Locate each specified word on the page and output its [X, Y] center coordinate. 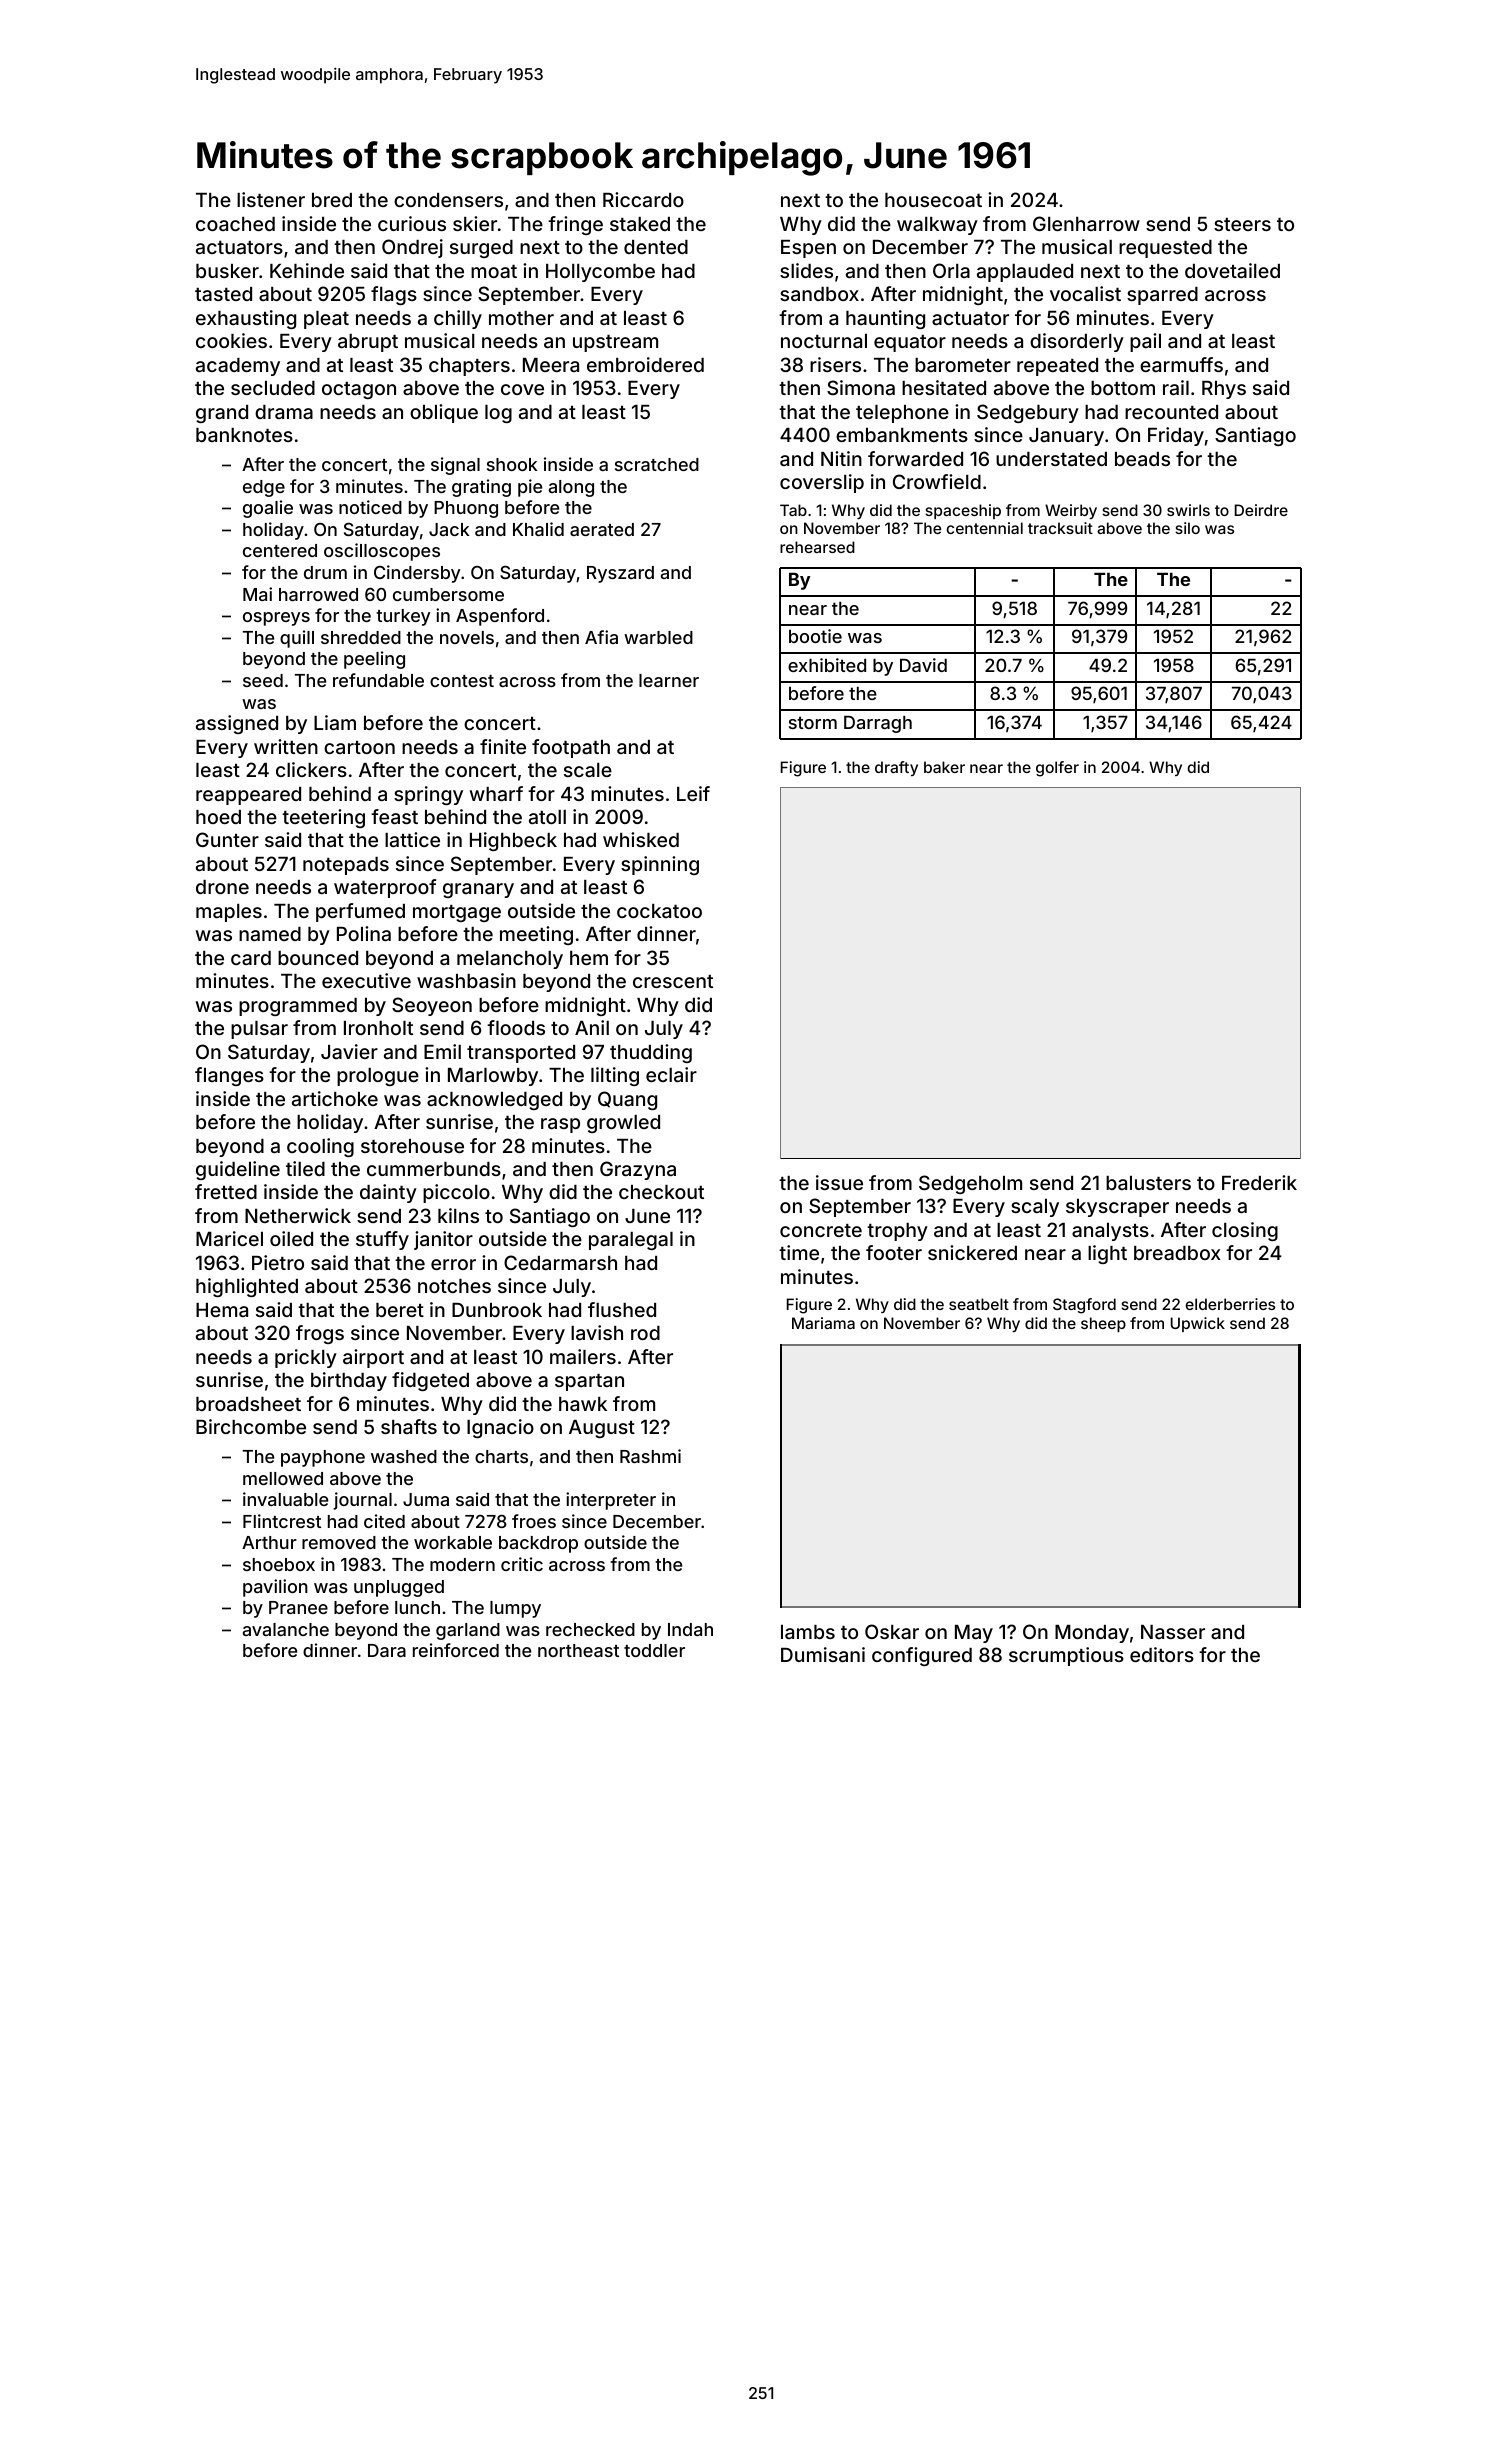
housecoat [933, 200]
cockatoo [659, 911]
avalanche [286, 1629]
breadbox [1177, 1253]
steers [1242, 224]
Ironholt [378, 1028]
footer [894, 1252]
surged [481, 249]
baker [944, 767]
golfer [1057, 769]
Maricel [229, 1238]
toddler [654, 1650]
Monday [1092, 1634]
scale [588, 770]
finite [503, 746]
